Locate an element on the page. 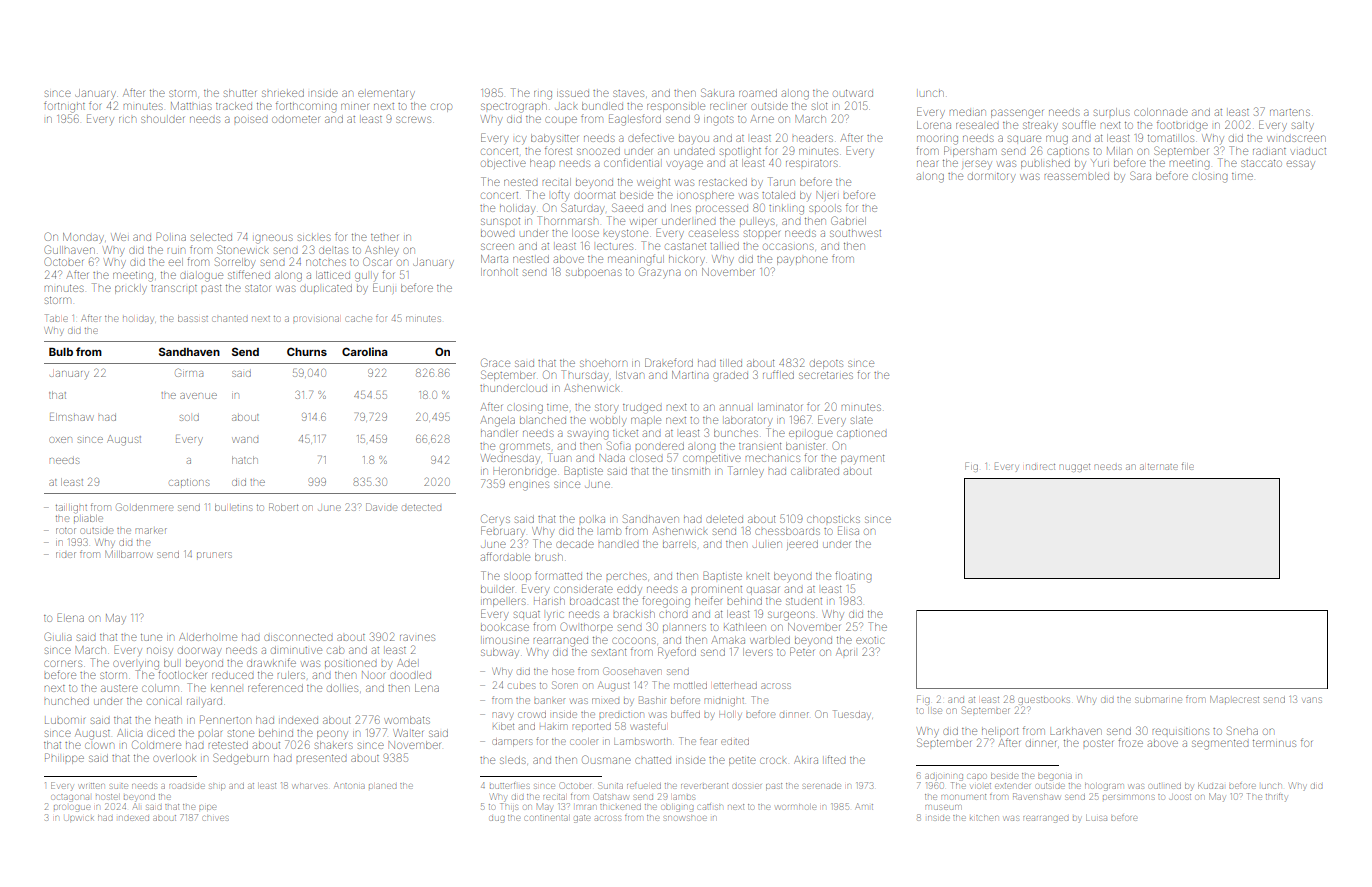  chessboards is located at coordinates (787, 531).
